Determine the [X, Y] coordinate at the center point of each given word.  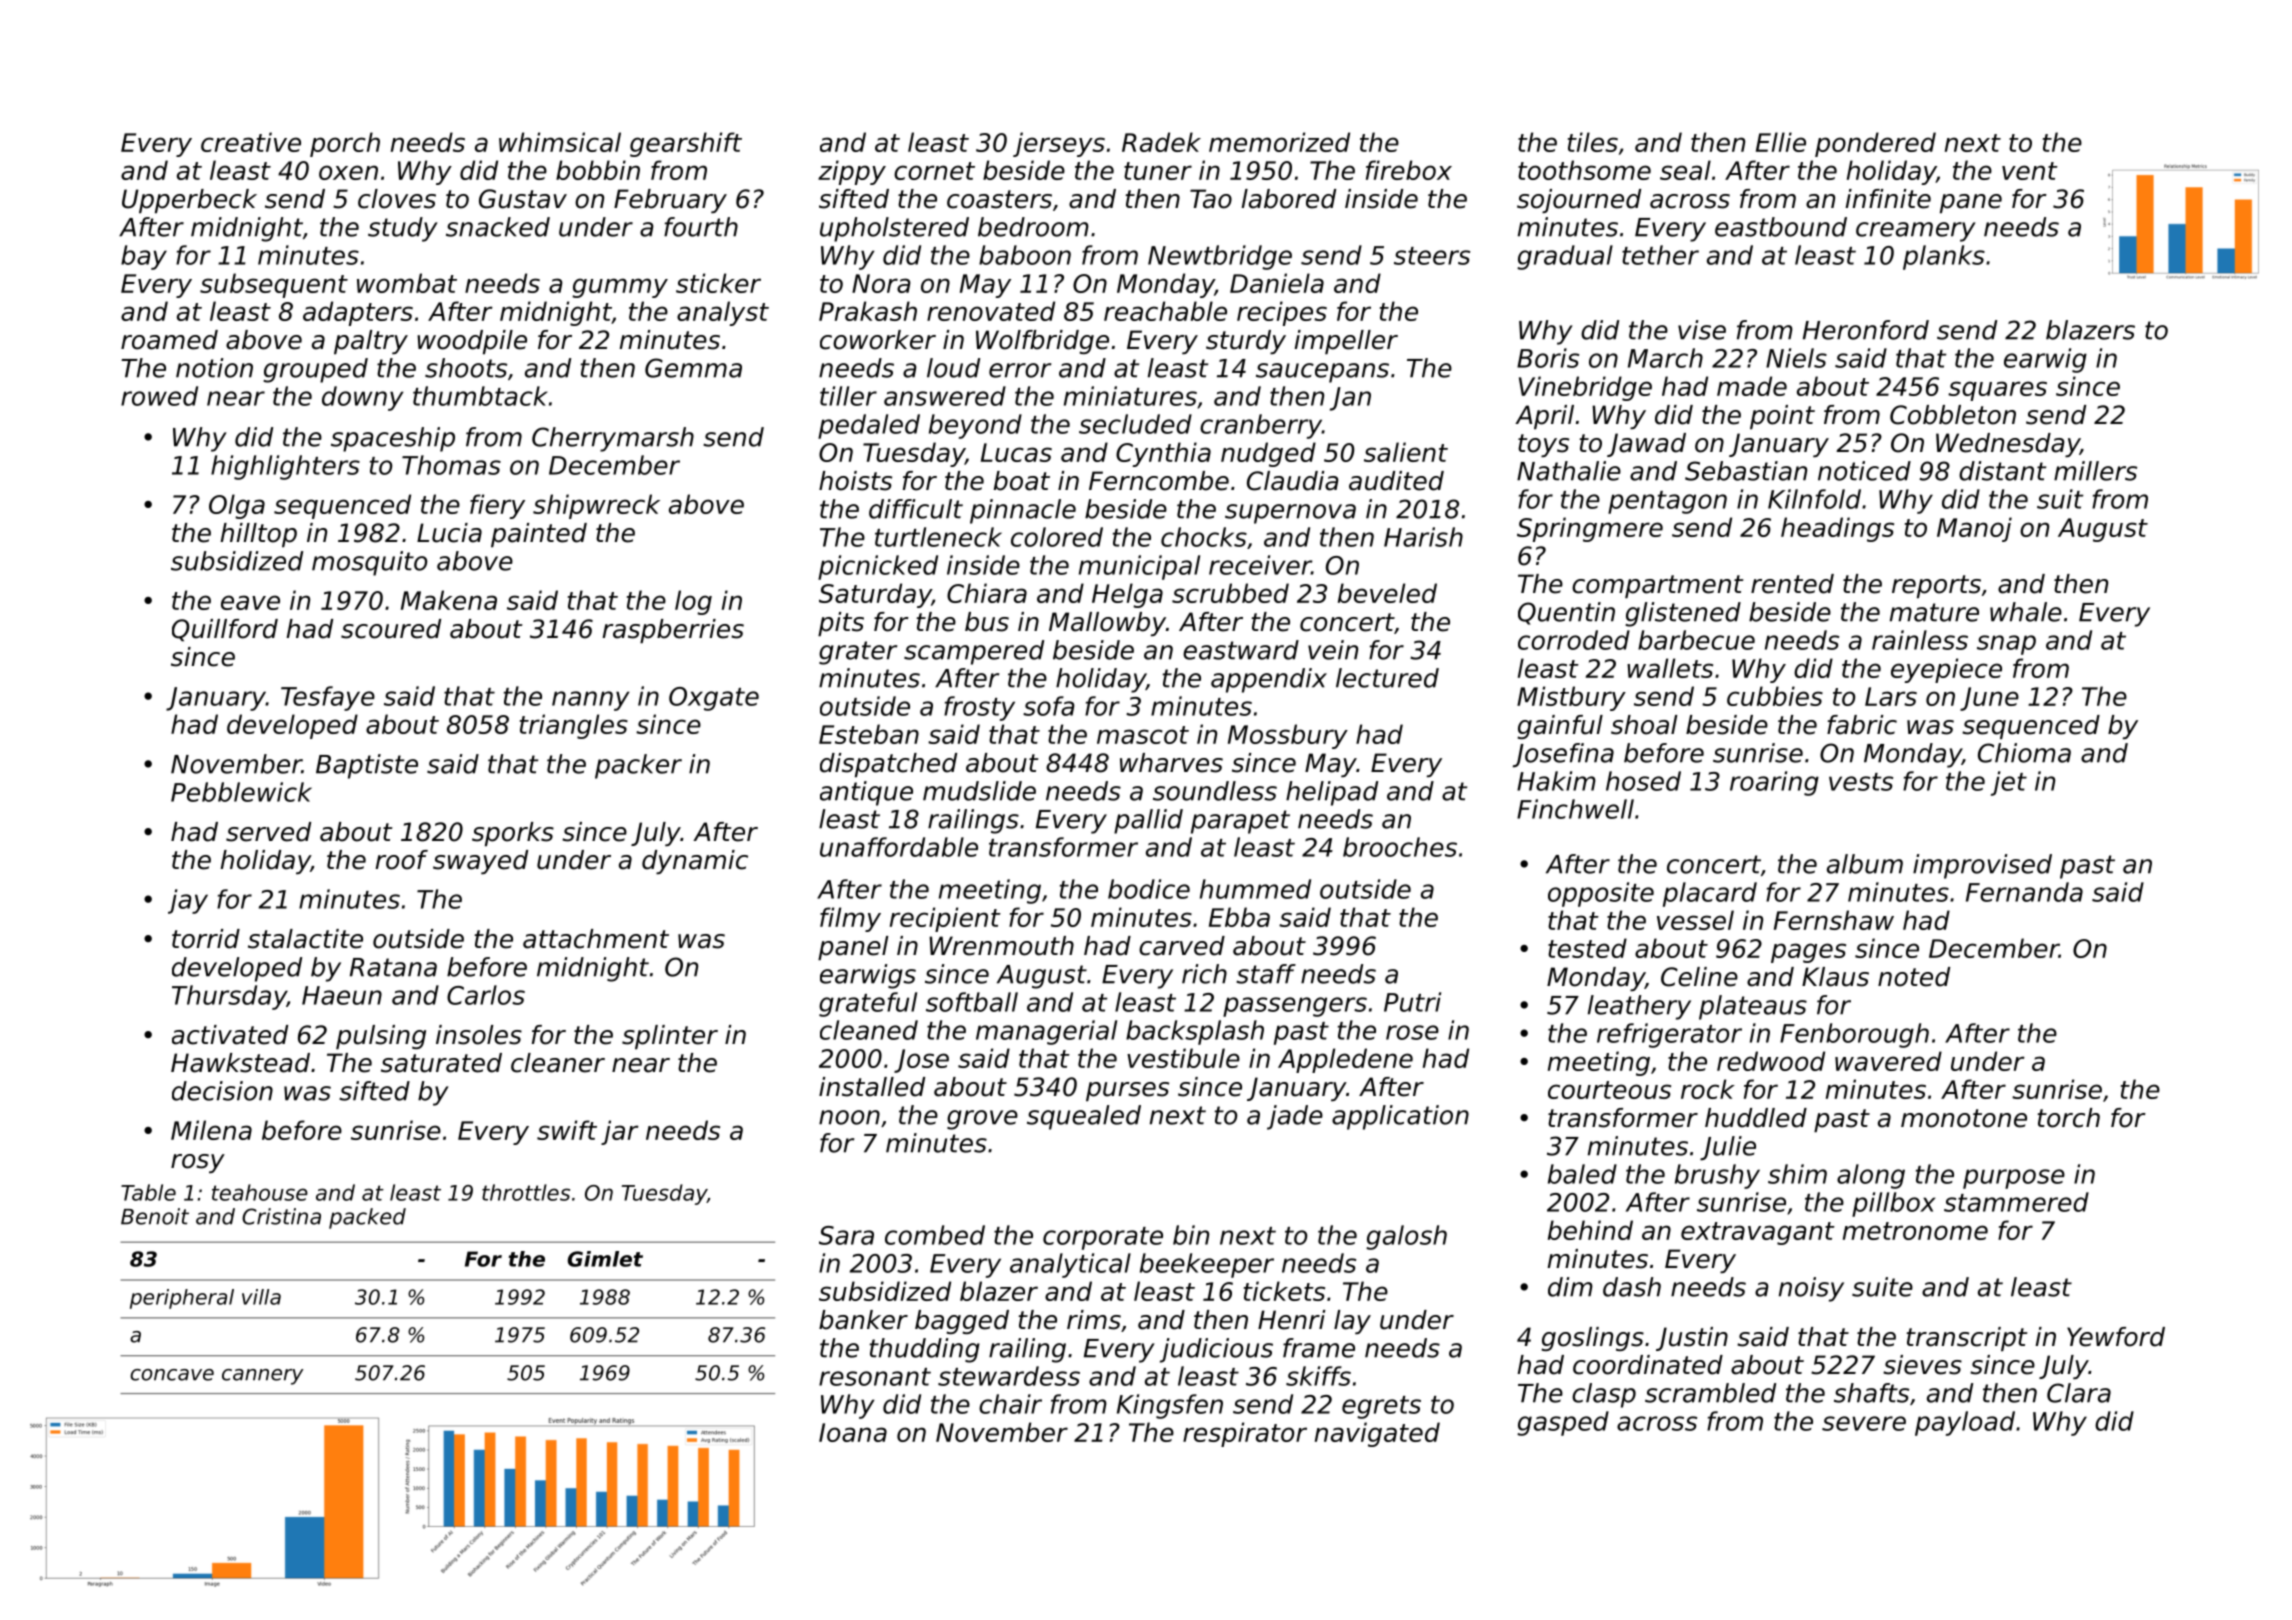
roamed [169, 340]
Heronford [1866, 330]
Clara [2079, 1393]
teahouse [260, 1192]
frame [1319, 1348]
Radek [1161, 142]
